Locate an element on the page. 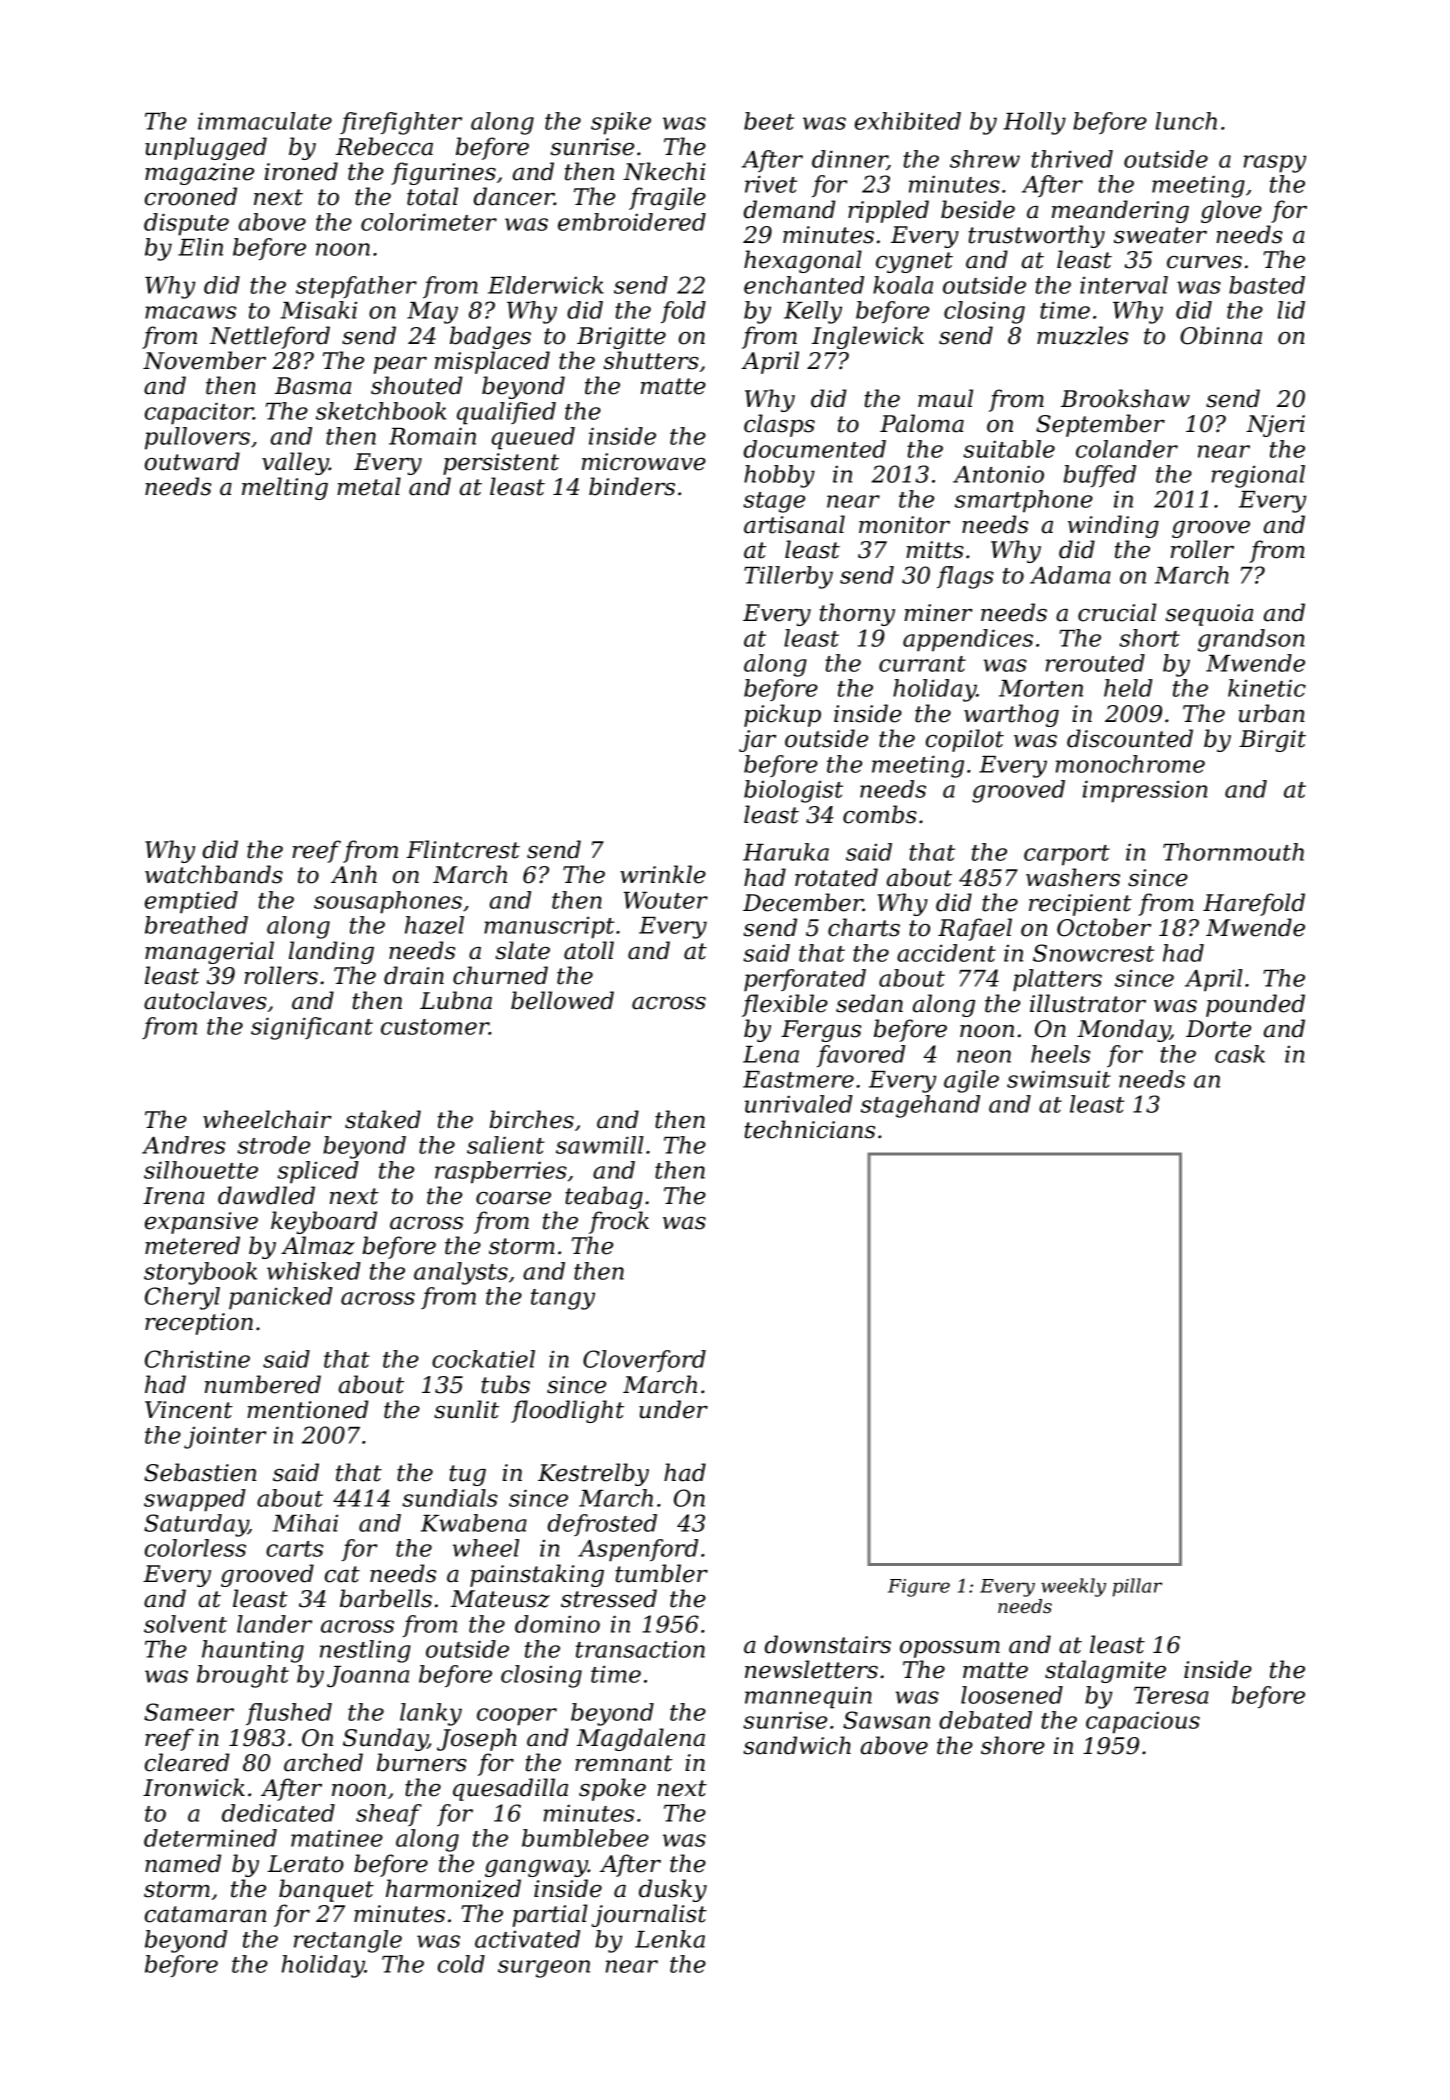 The height and width of the page is (2100, 1450). Paloma is located at coordinates (922, 423).
